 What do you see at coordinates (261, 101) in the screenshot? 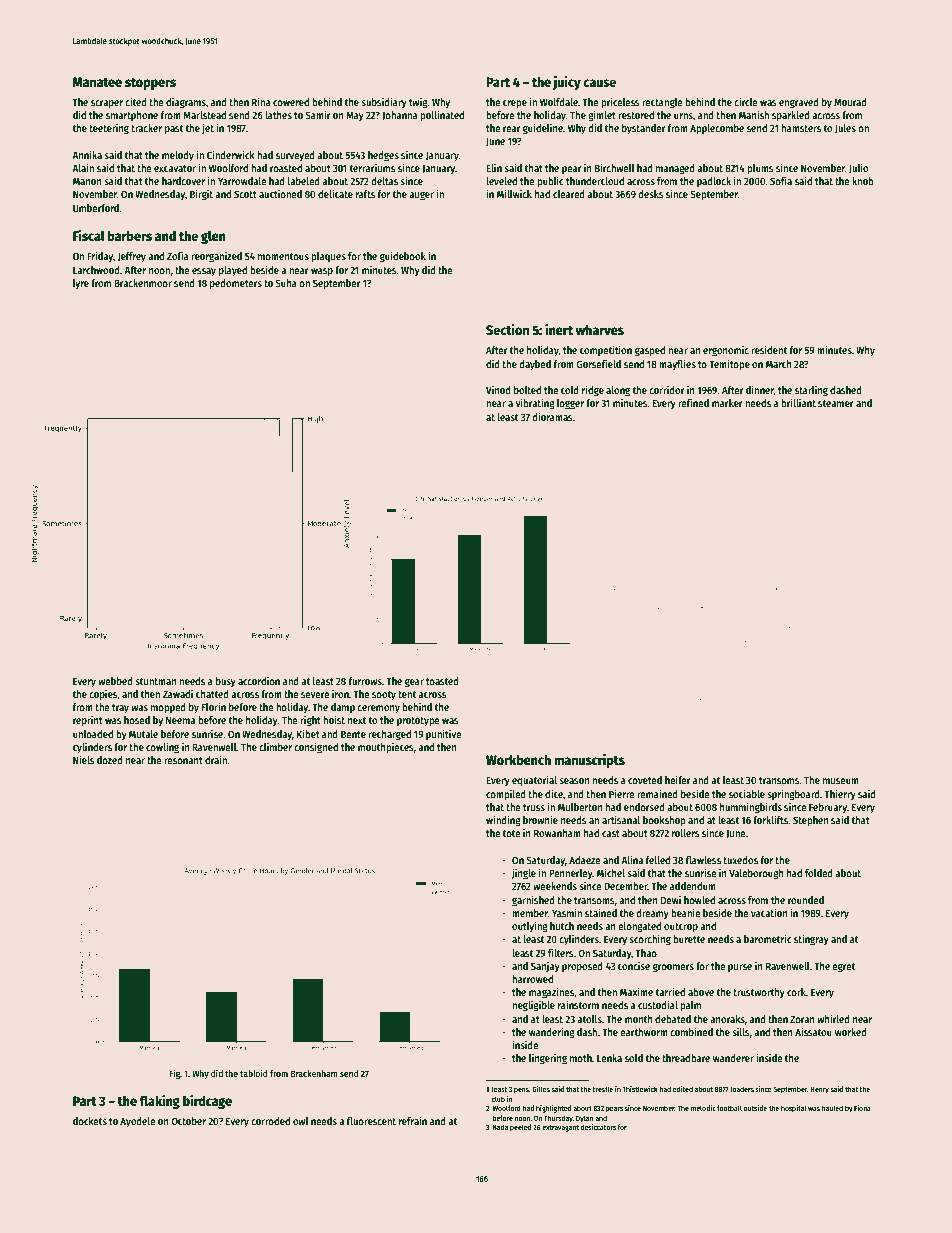
I see `Rina` at bounding box center [261, 101].
